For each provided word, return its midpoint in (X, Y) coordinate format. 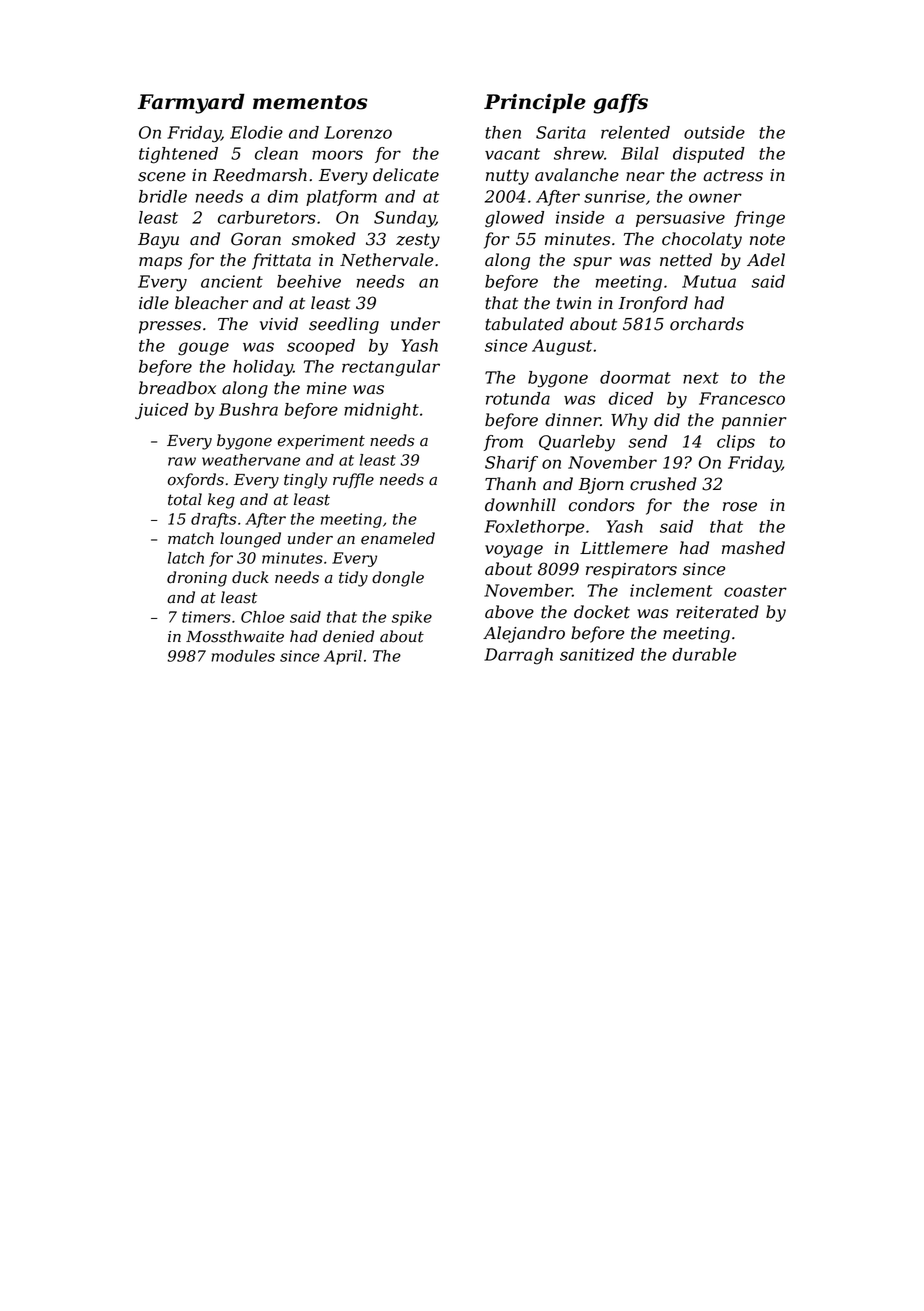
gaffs (620, 104)
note (767, 239)
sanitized (597, 654)
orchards (707, 324)
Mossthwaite (235, 636)
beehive (309, 281)
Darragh (518, 656)
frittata (281, 261)
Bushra (248, 409)
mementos (310, 102)
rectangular (391, 368)
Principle (535, 103)
